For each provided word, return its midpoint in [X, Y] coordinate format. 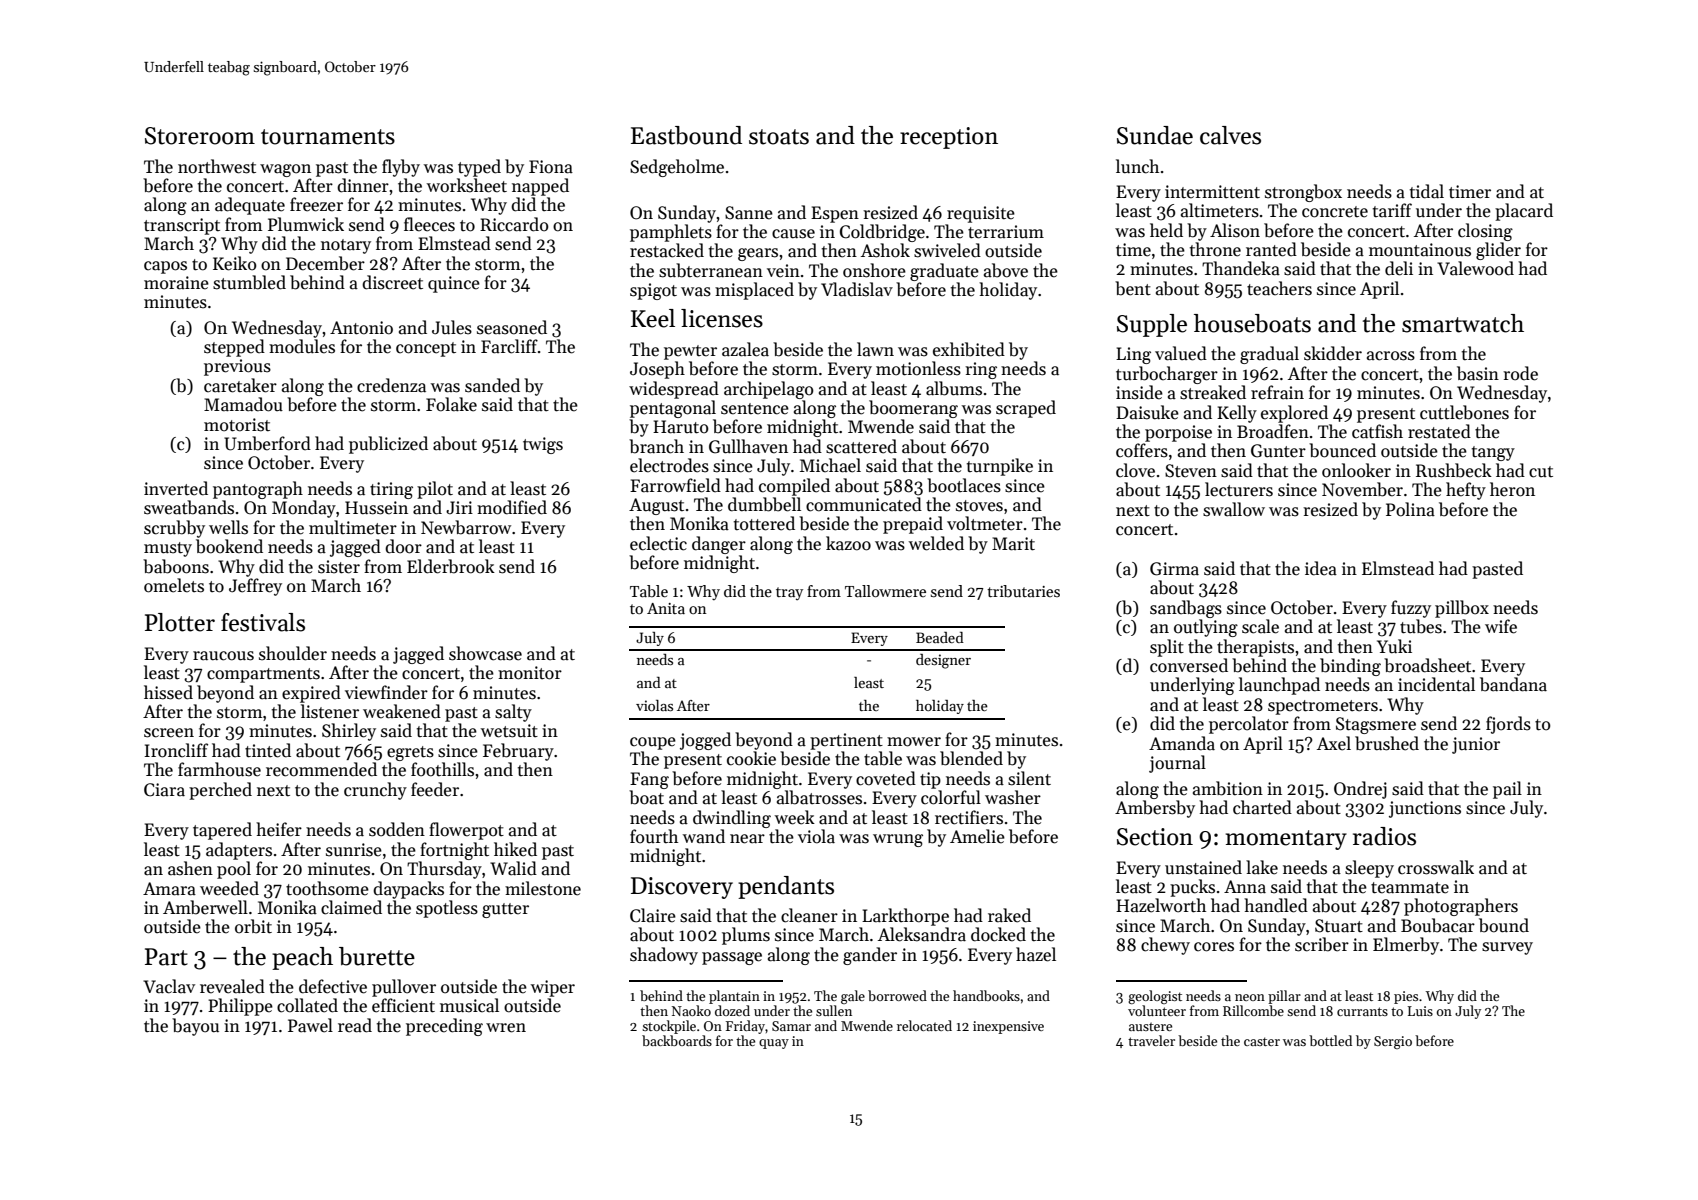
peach [302, 958]
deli [1399, 268]
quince [454, 284]
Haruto [681, 427]
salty [513, 713]
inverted [176, 488]
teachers [1279, 288]
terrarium [1006, 232]
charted [1262, 807]
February [518, 752]
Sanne [749, 213]
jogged [705, 741]
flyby [401, 168]
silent [1029, 778]
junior [1476, 745]
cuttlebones [1464, 412]
